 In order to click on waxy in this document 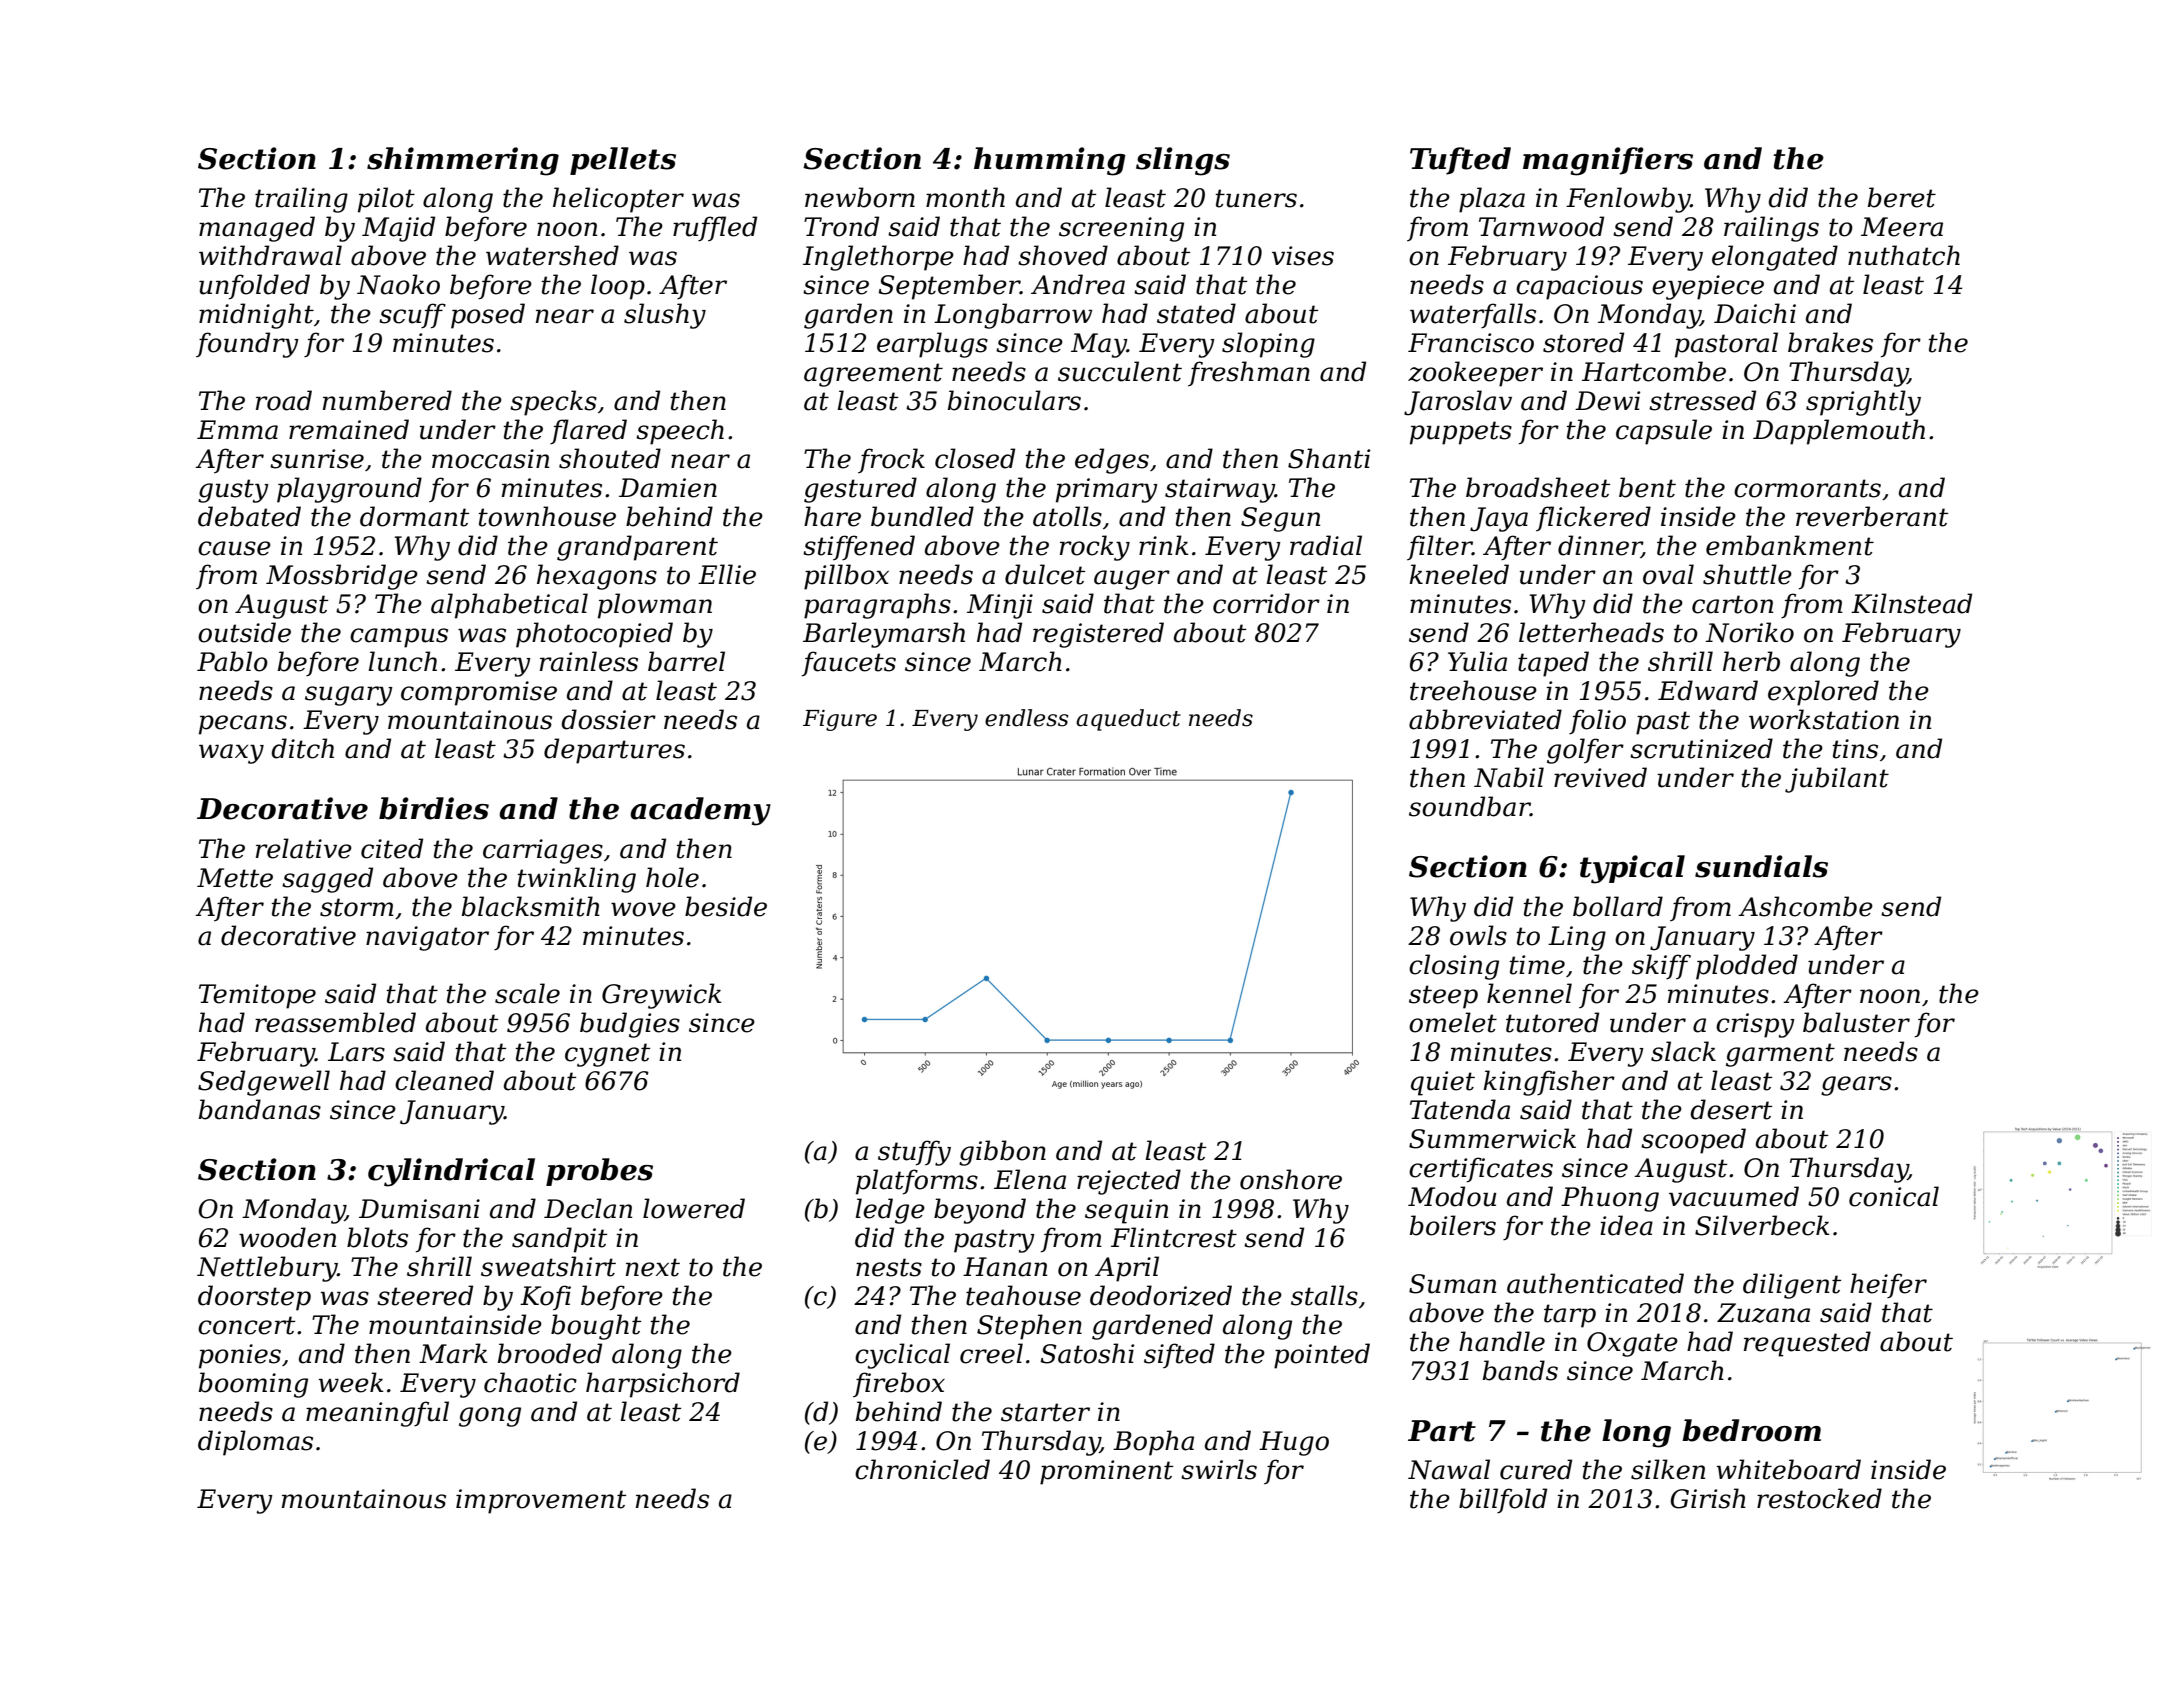, I will do `click(231, 754)`.
